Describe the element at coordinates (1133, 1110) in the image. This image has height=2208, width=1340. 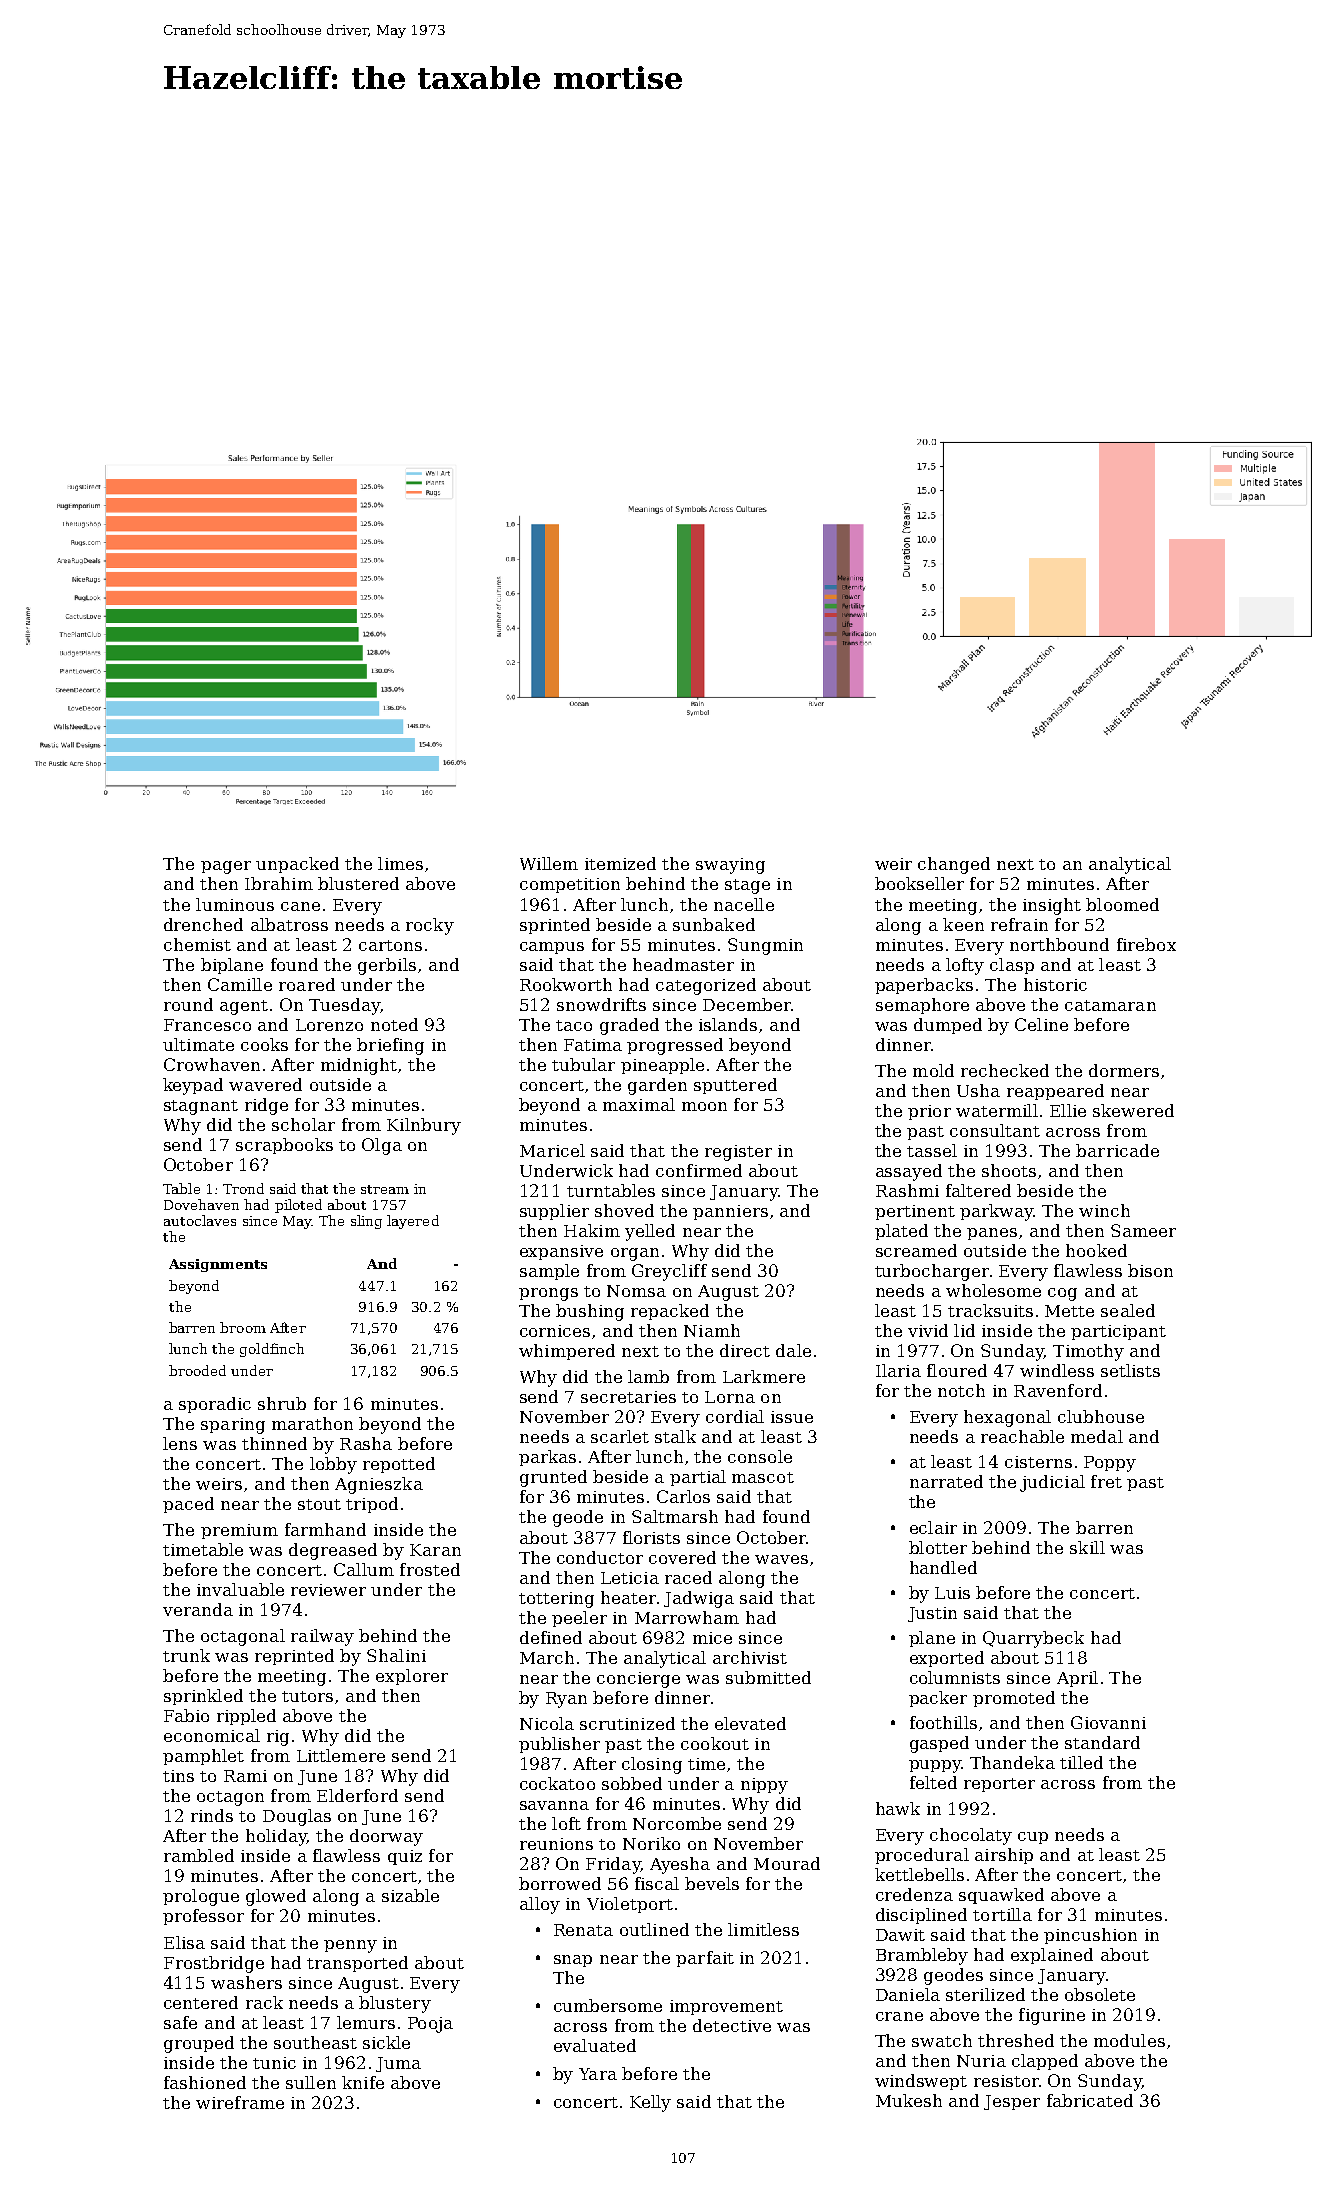
I see `skewered` at that location.
